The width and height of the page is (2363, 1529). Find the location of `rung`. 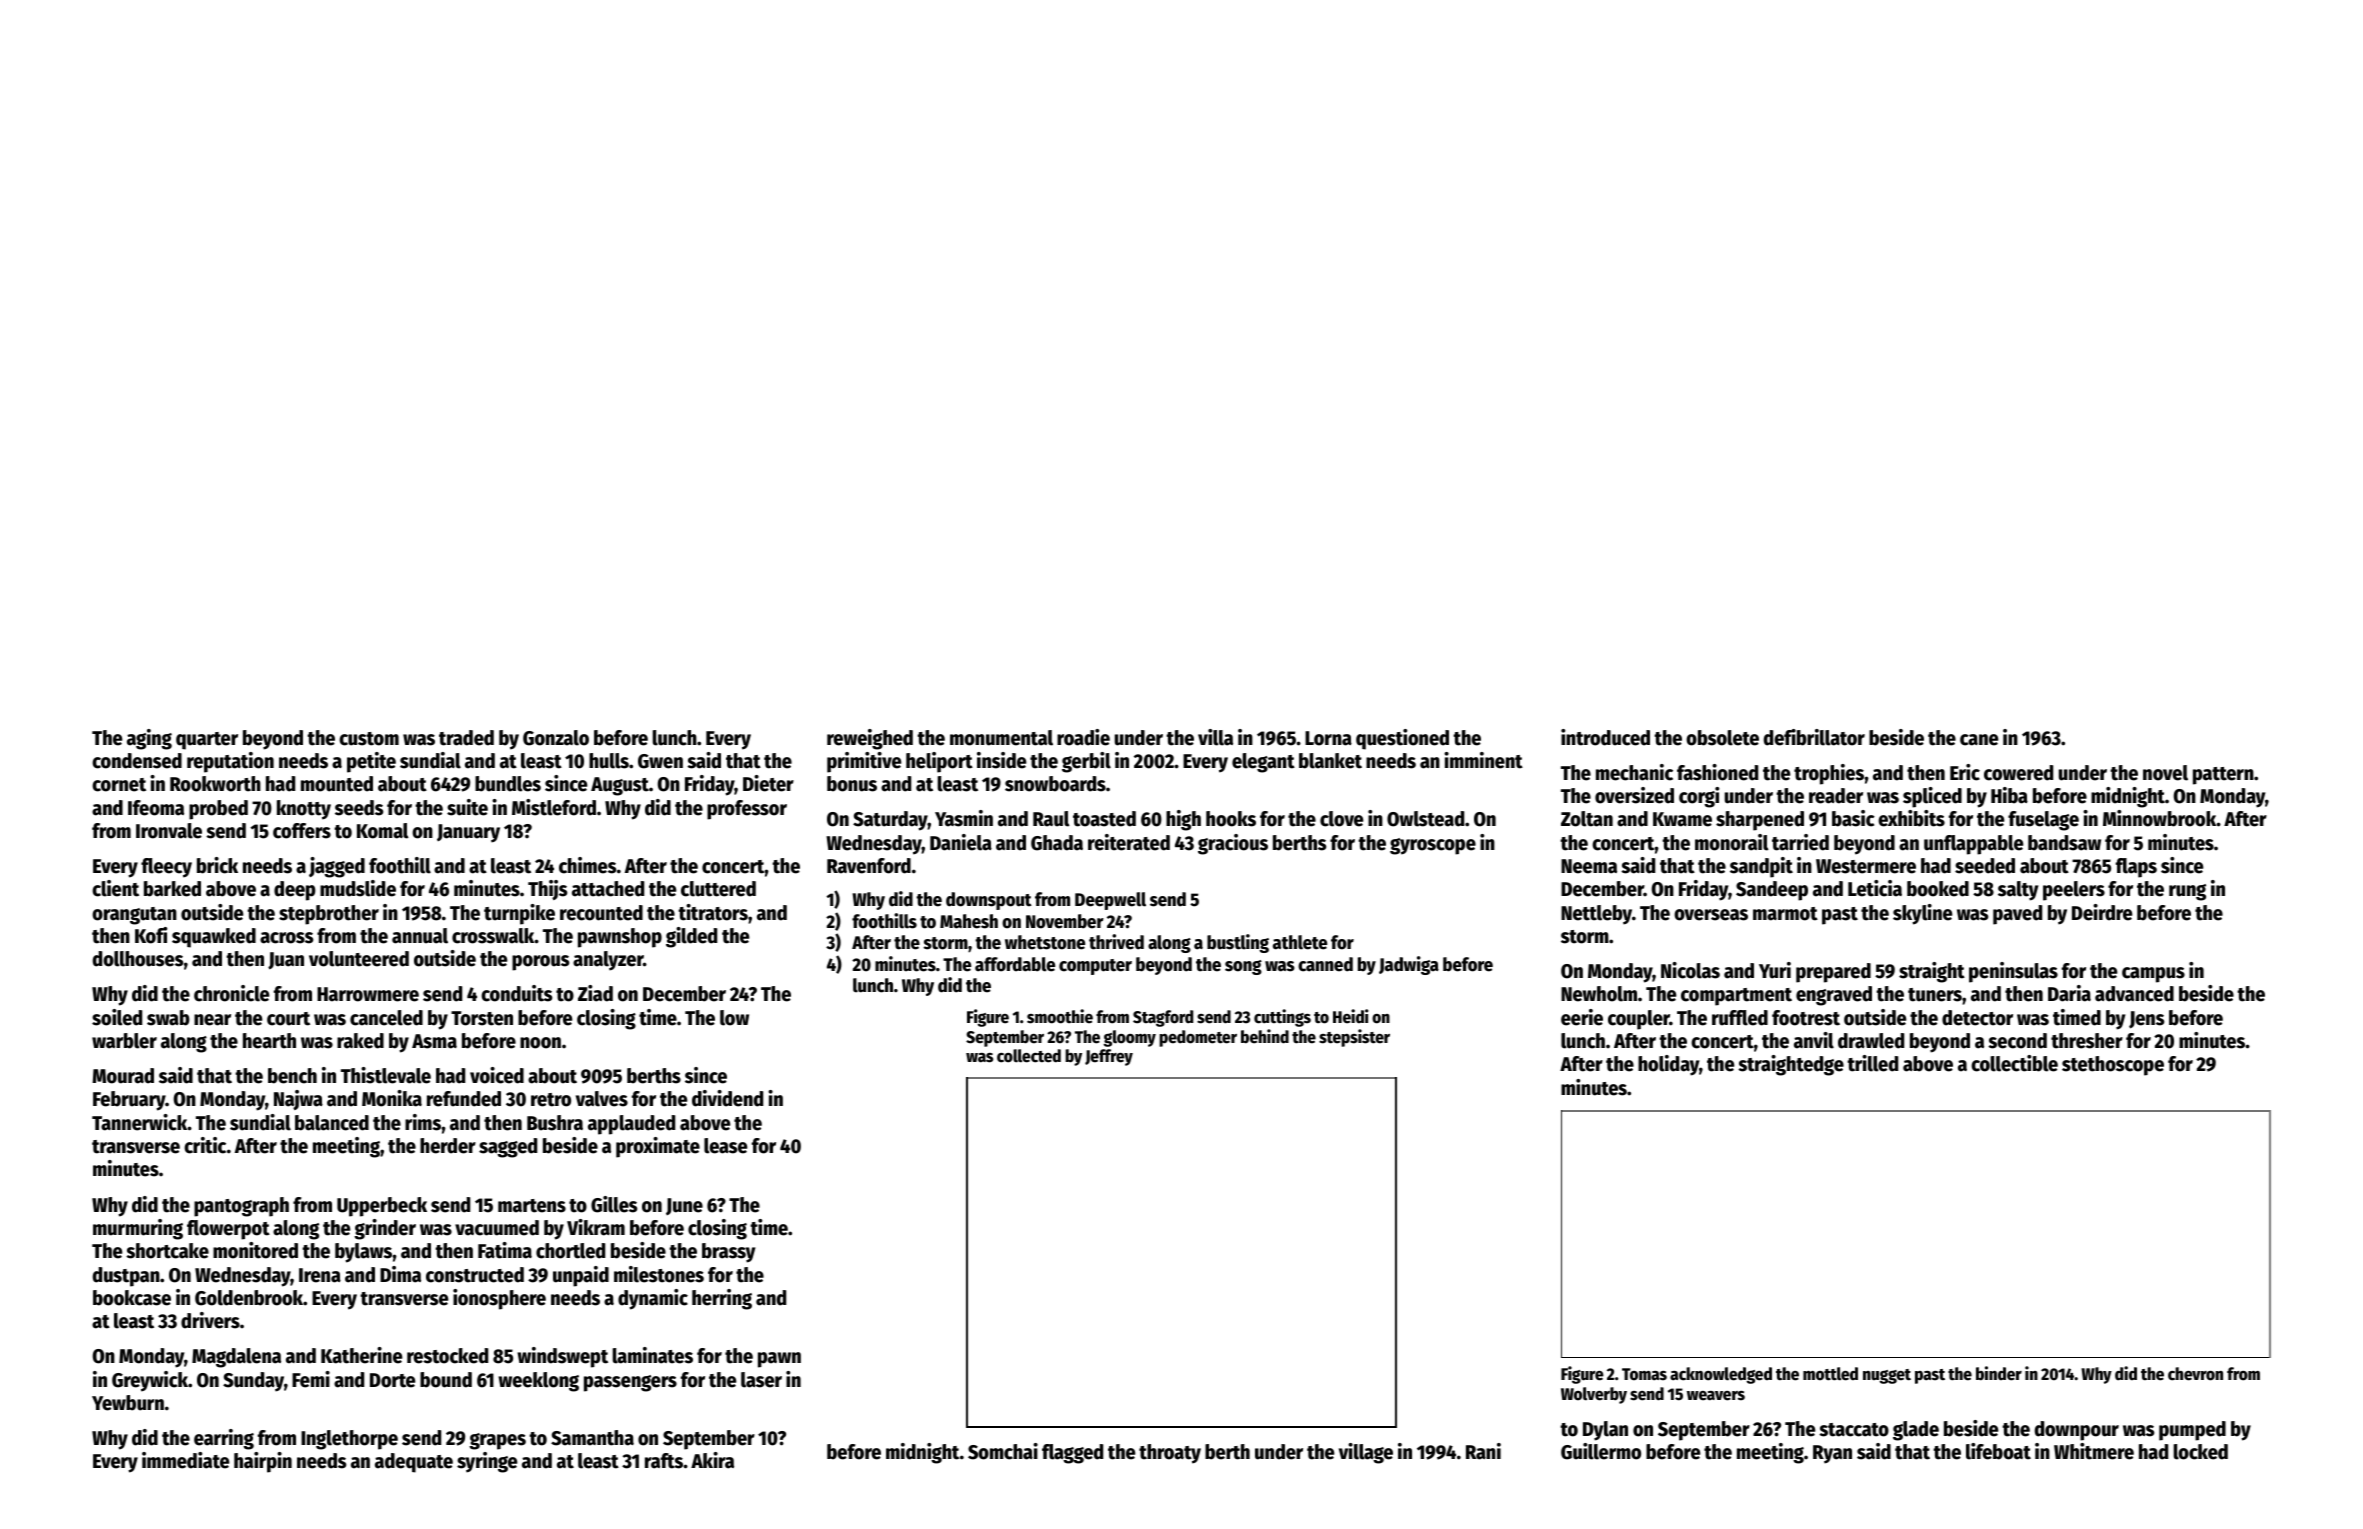

rung is located at coordinates (2187, 892).
